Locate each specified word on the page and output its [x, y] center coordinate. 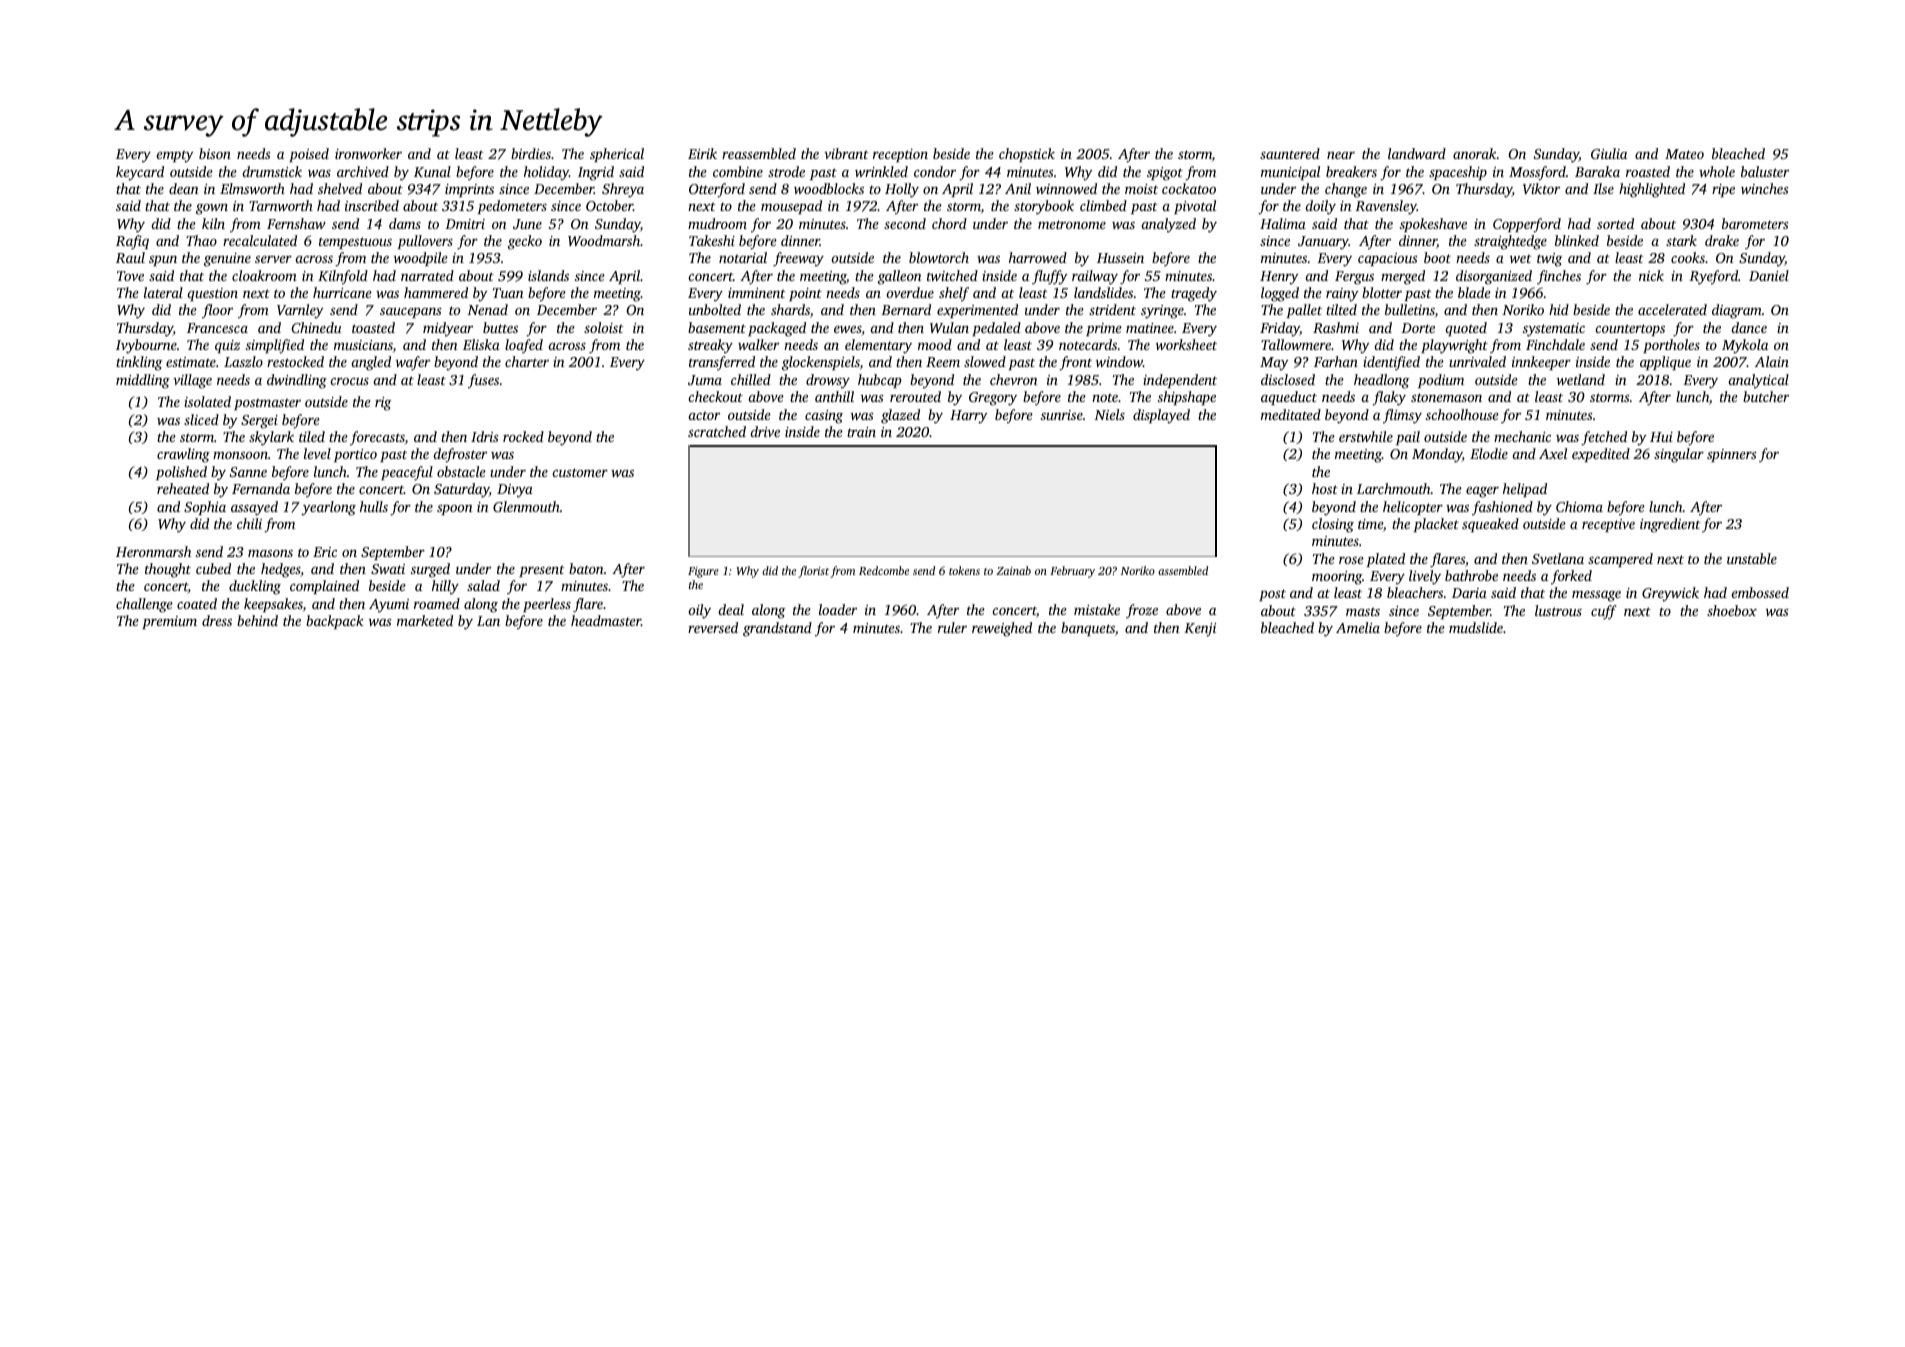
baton [586, 568]
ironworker [368, 153]
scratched [717, 431]
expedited [1601, 455]
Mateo [1684, 154]
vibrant [846, 153]
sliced [201, 419]
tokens [964, 570]
